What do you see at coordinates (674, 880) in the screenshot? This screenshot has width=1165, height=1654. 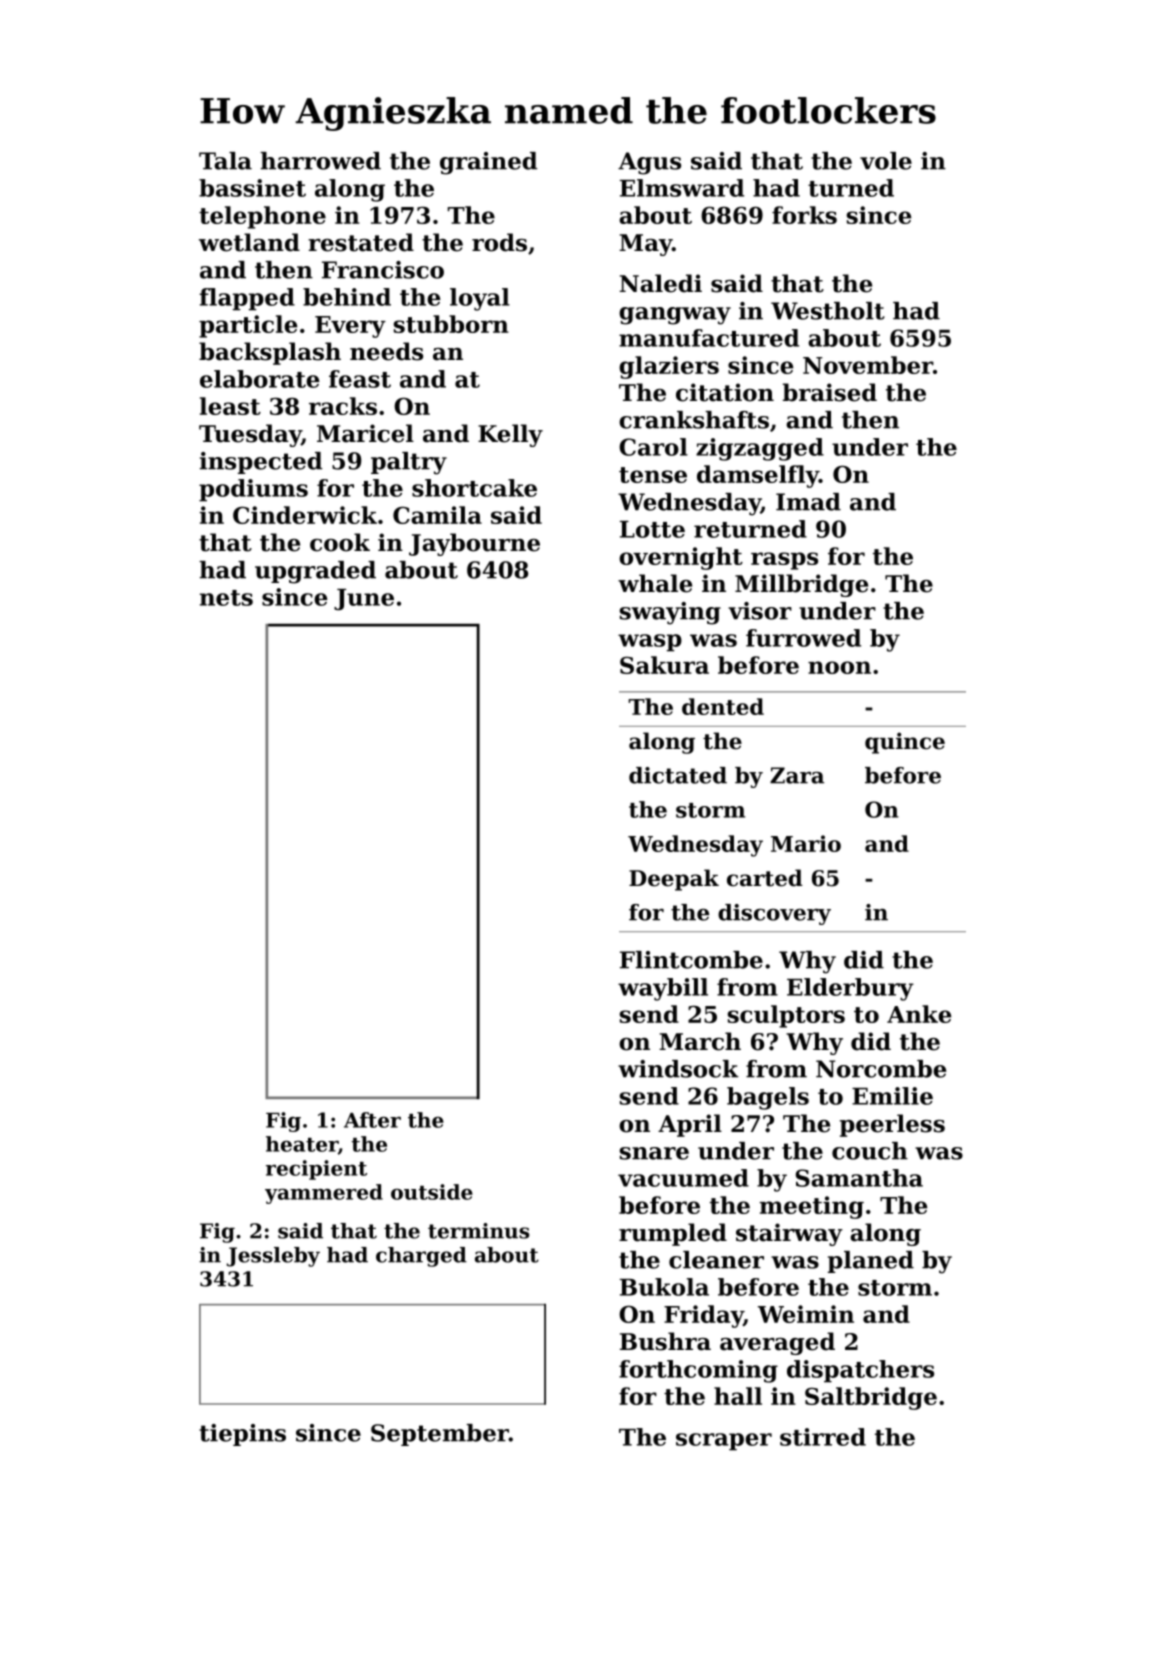 I see `Deepak` at bounding box center [674, 880].
